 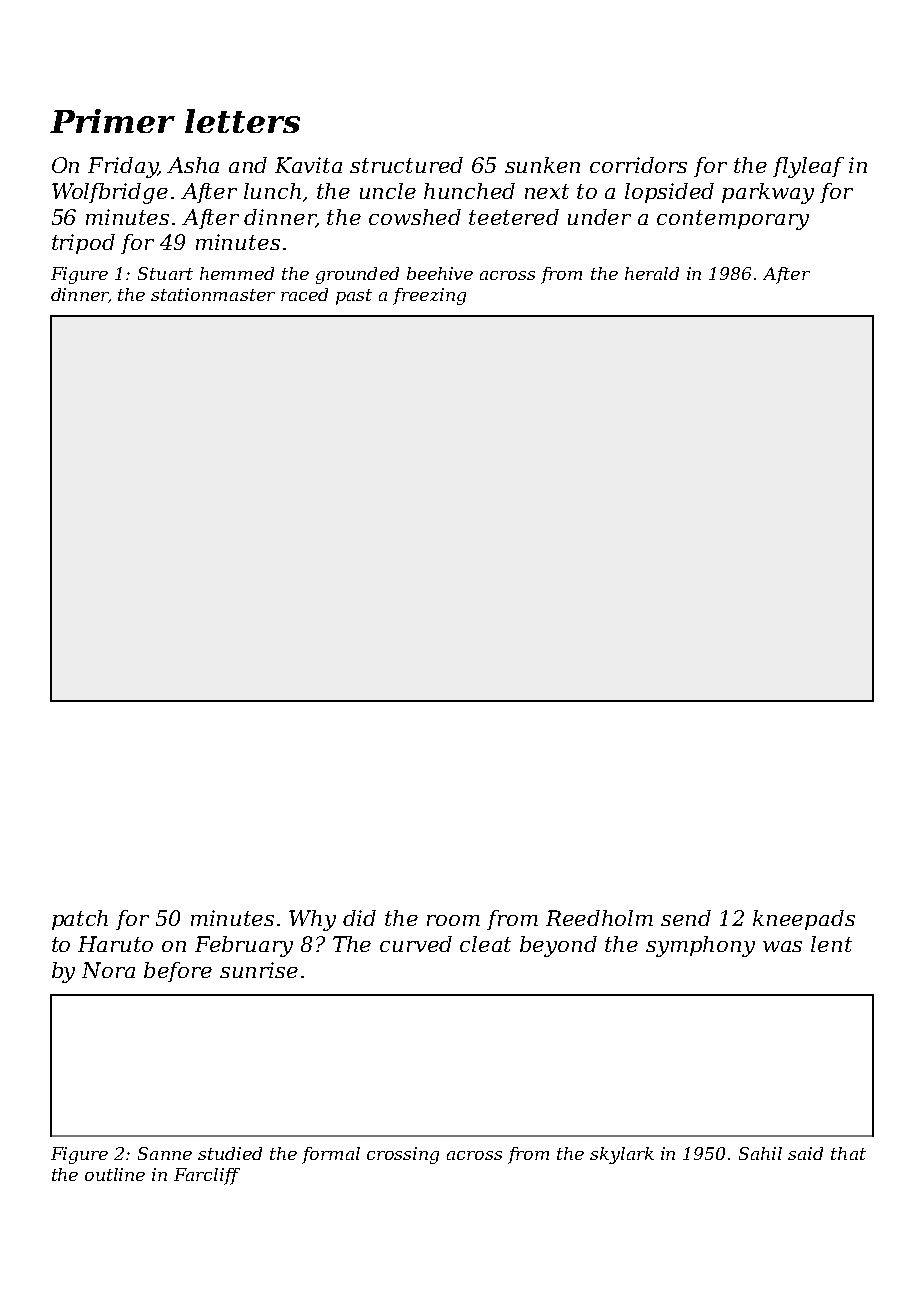 What do you see at coordinates (242, 121) in the document?
I see `letters` at bounding box center [242, 121].
